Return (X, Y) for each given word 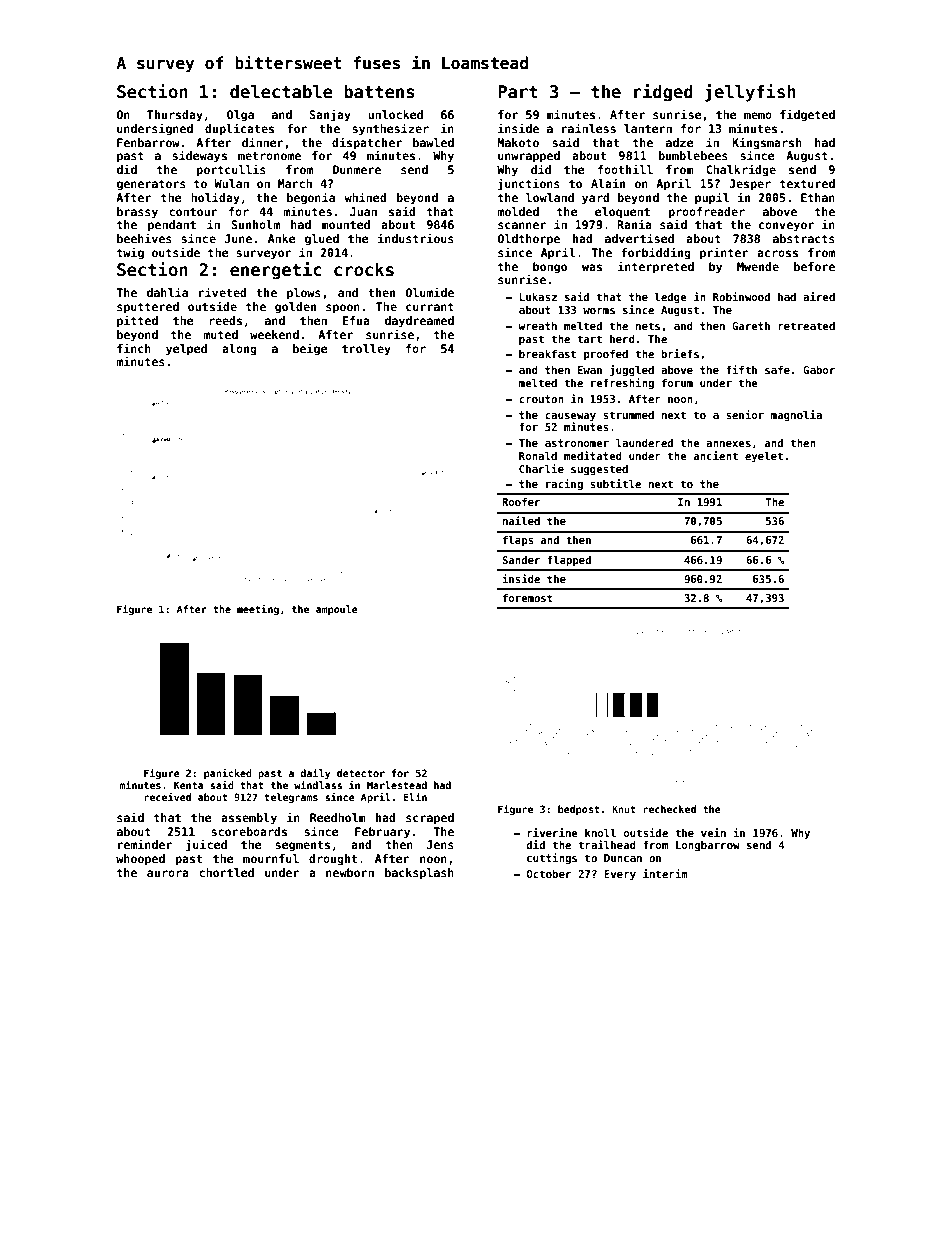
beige (310, 349)
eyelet (764, 456)
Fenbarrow (148, 142)
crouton (541, 399)
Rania (634, 224)
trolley (366, 350)
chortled (226, 872)
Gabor (819, 370)
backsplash (419, 874)
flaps (518, 541)
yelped (186, 350)
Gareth (751, 326)
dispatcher (367, 143)
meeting (258, 610)
